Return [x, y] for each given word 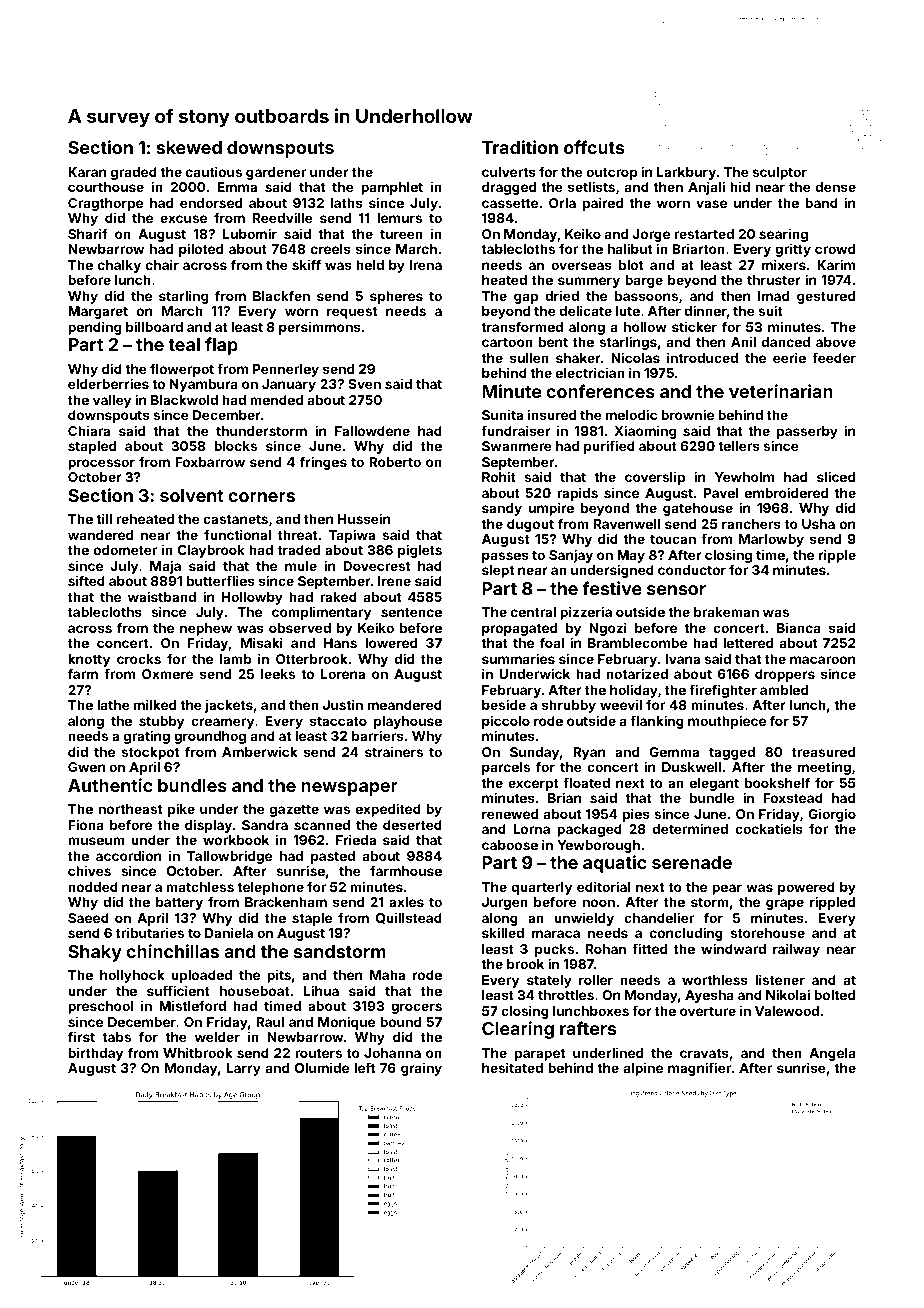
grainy [421, 1069]
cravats [704, 1053]
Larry [244, 1069]
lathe [113, 705]
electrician [590, 372]
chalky [119, 266]
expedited [388, 810]
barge [644, 281]
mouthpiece [727, 722]
